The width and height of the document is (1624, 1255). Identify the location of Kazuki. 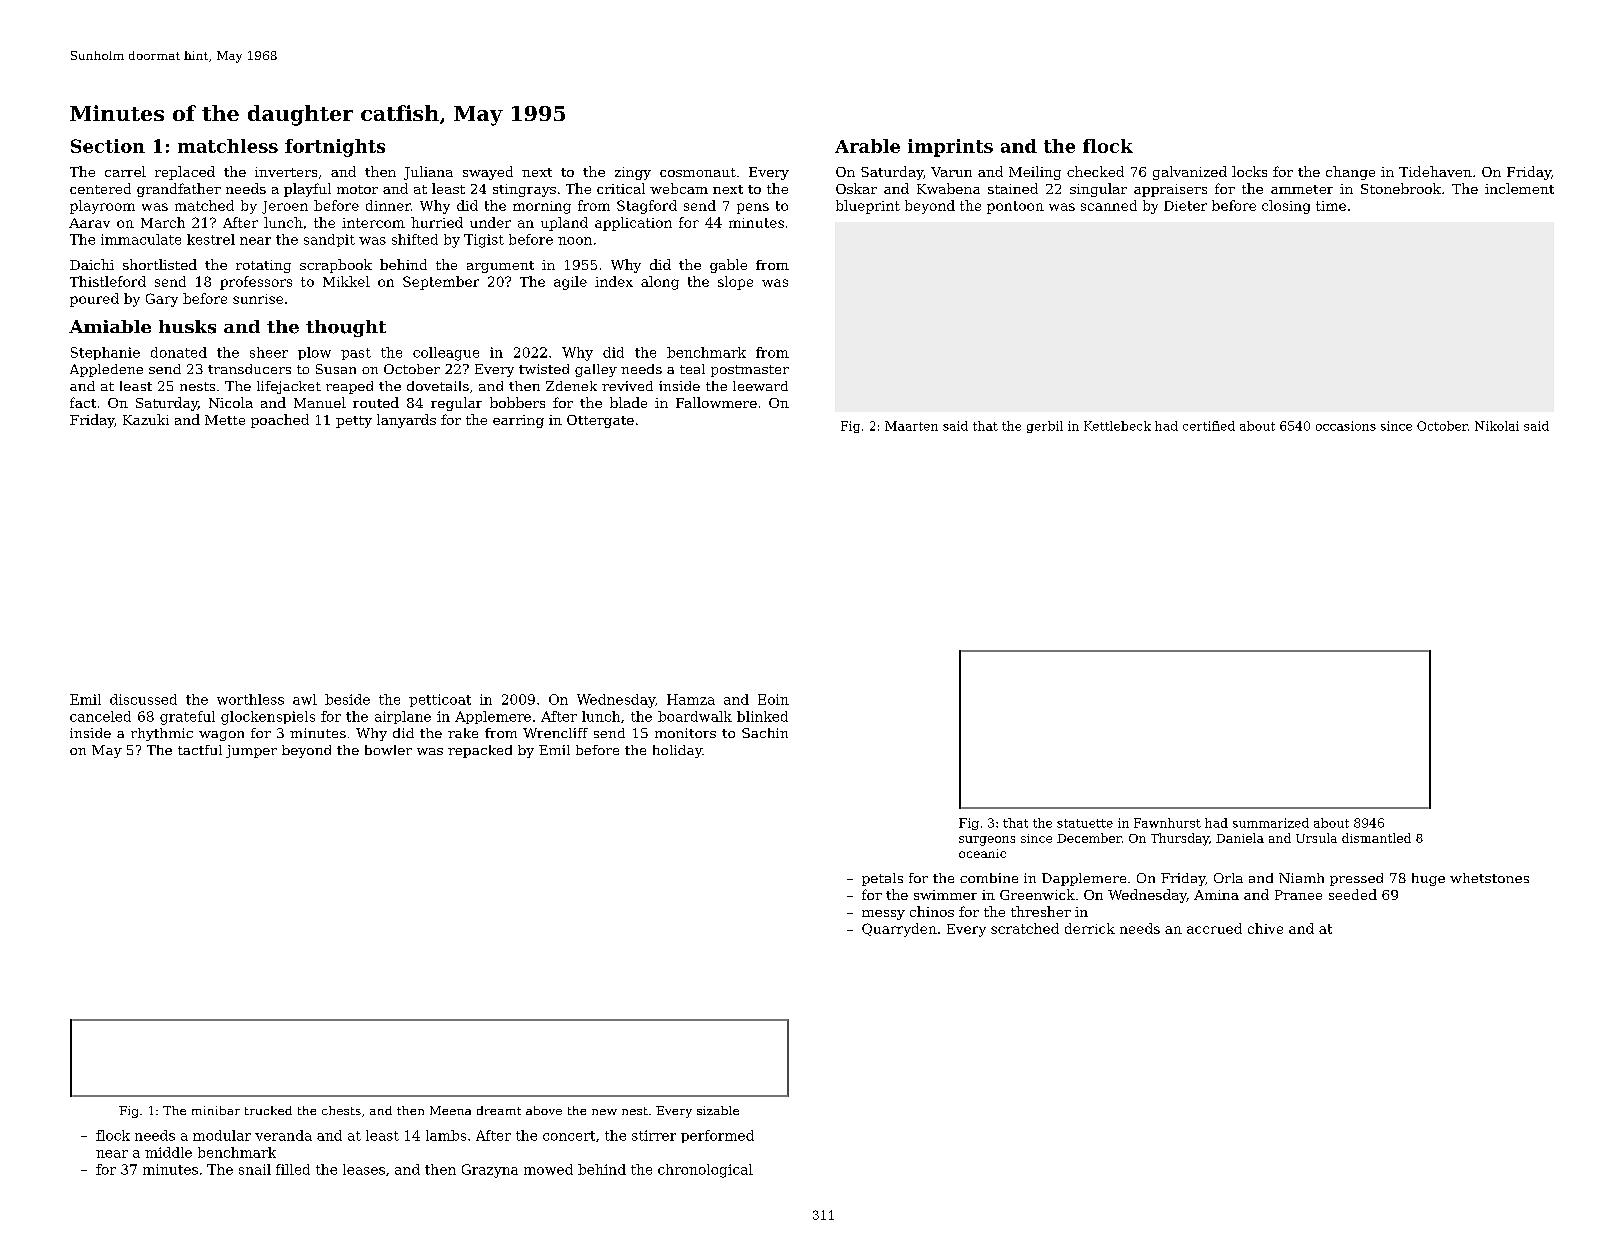
(146, 419).
